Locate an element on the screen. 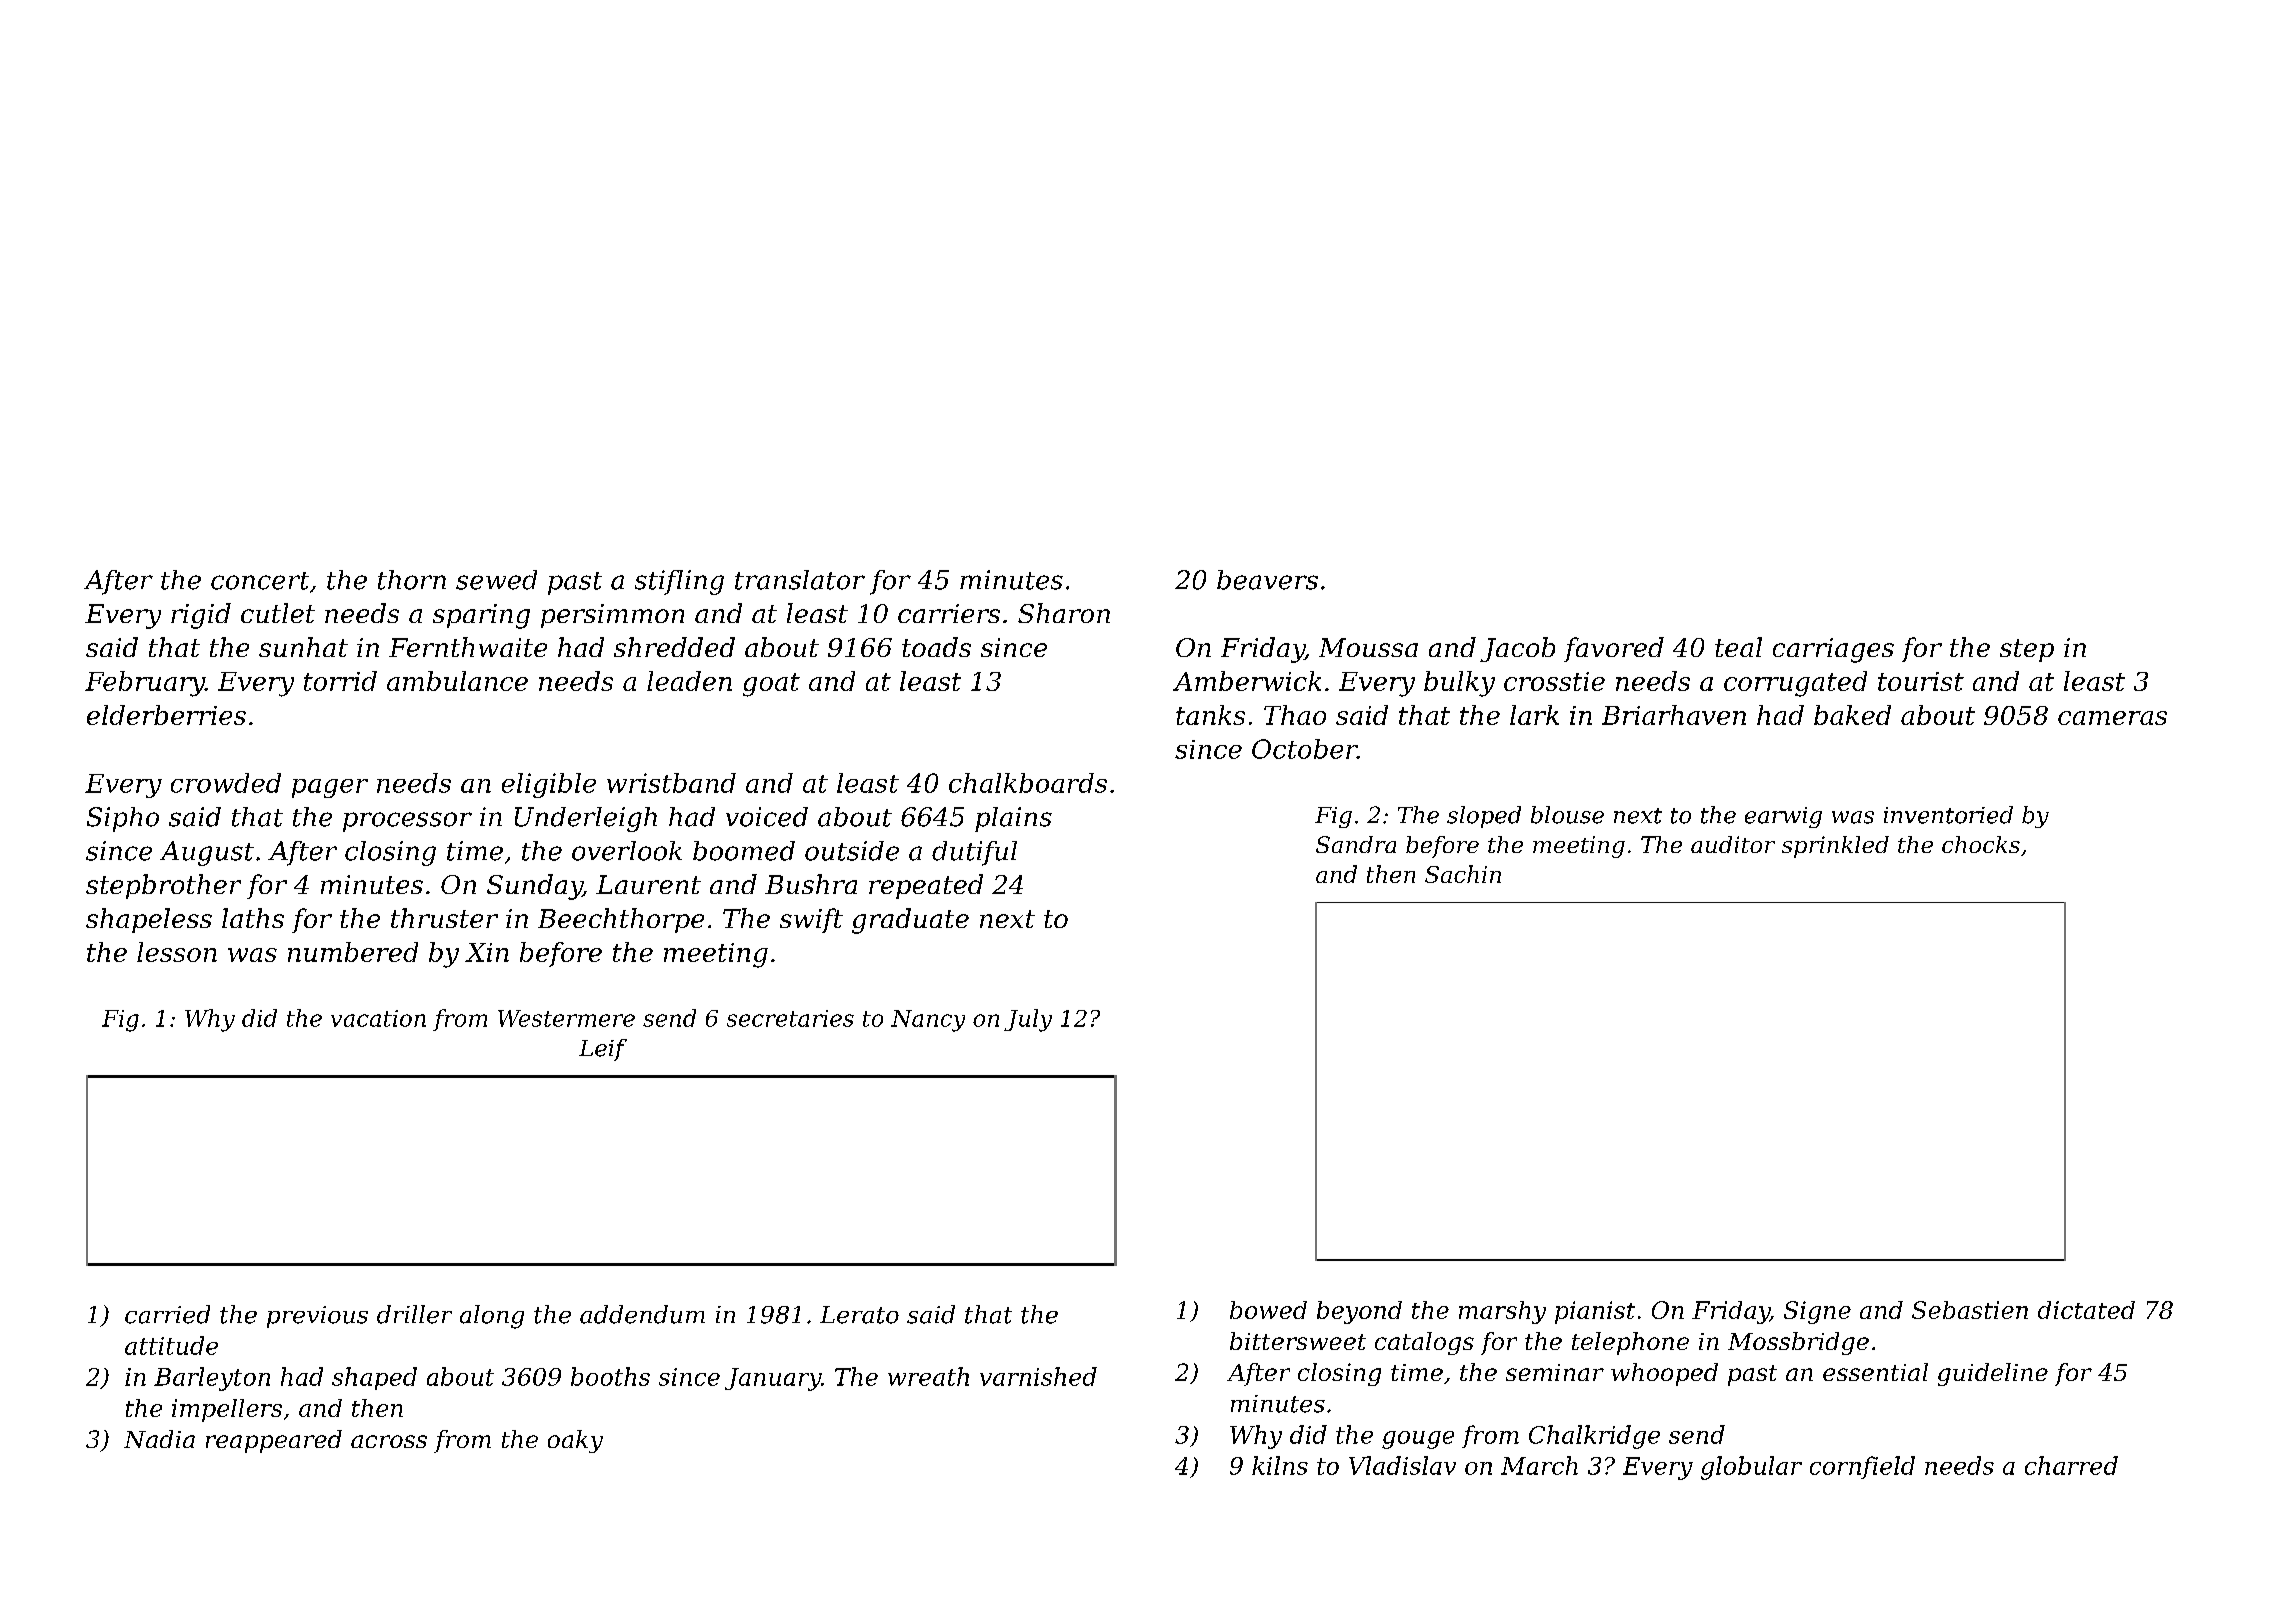  corrugated is located at coordinates (1795, 684).
